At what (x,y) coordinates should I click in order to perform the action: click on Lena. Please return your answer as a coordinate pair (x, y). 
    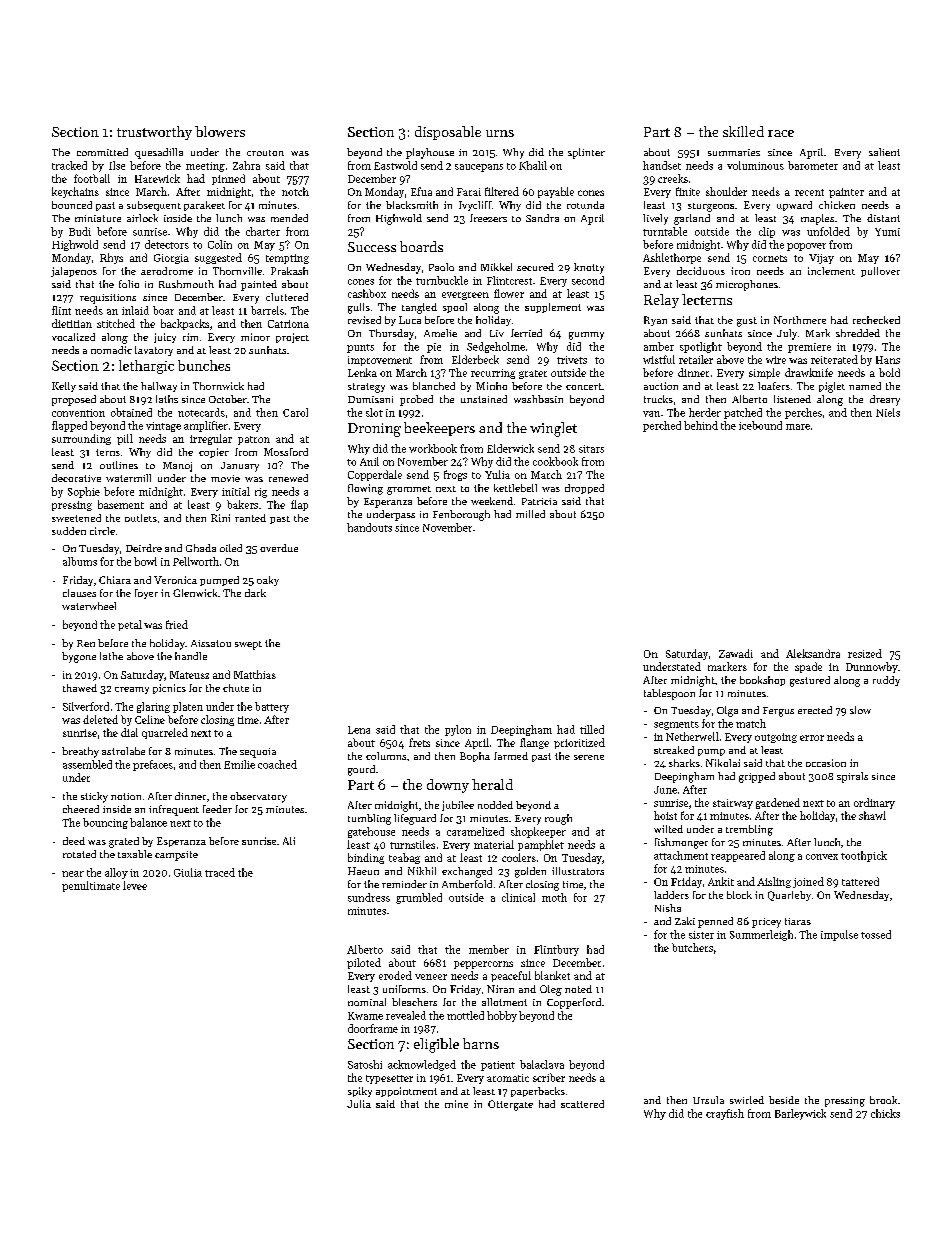
    Looking at the image, I should click on (359, 730).
